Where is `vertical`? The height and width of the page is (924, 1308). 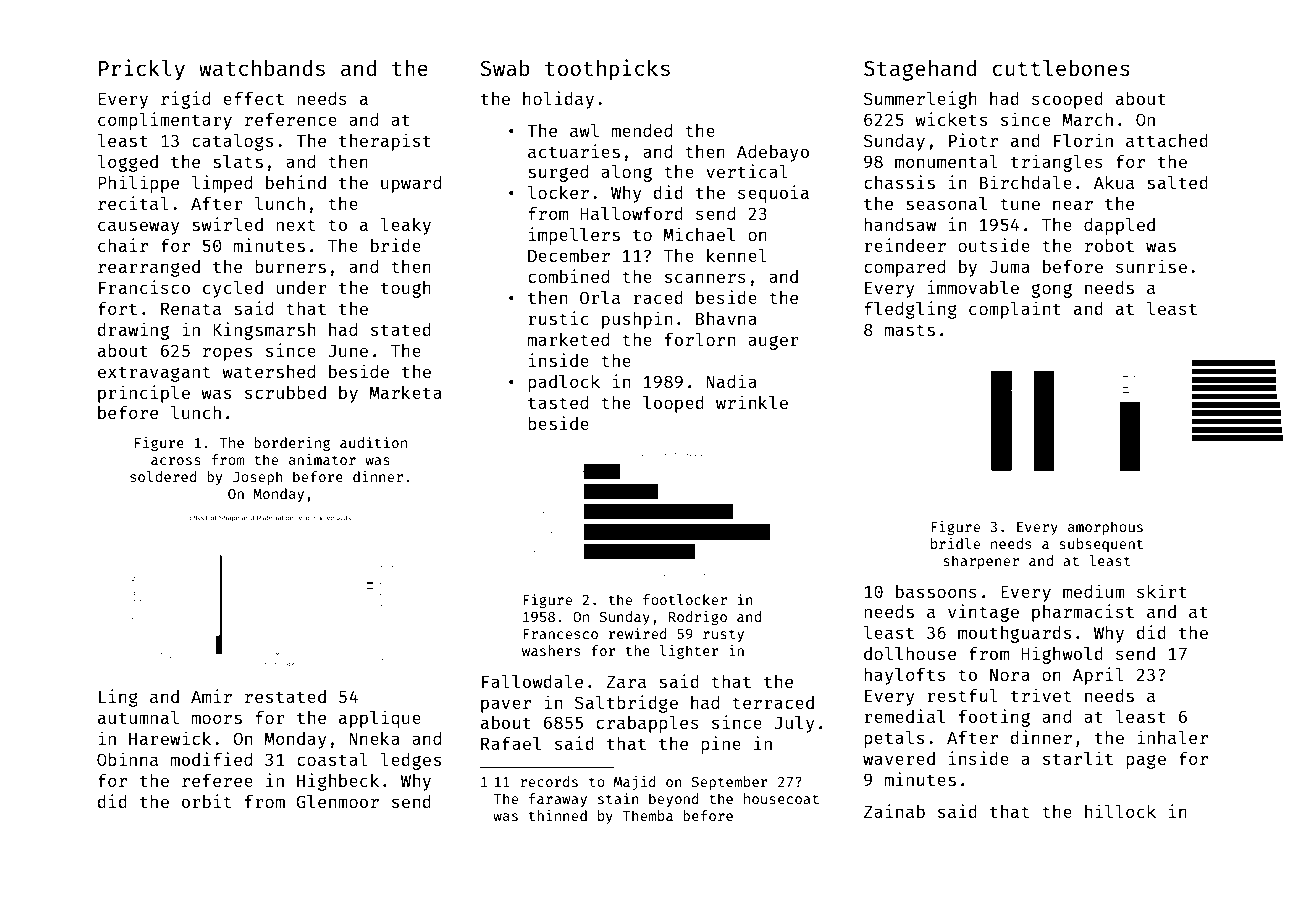
vertical is located at coordinates (747, 171).
